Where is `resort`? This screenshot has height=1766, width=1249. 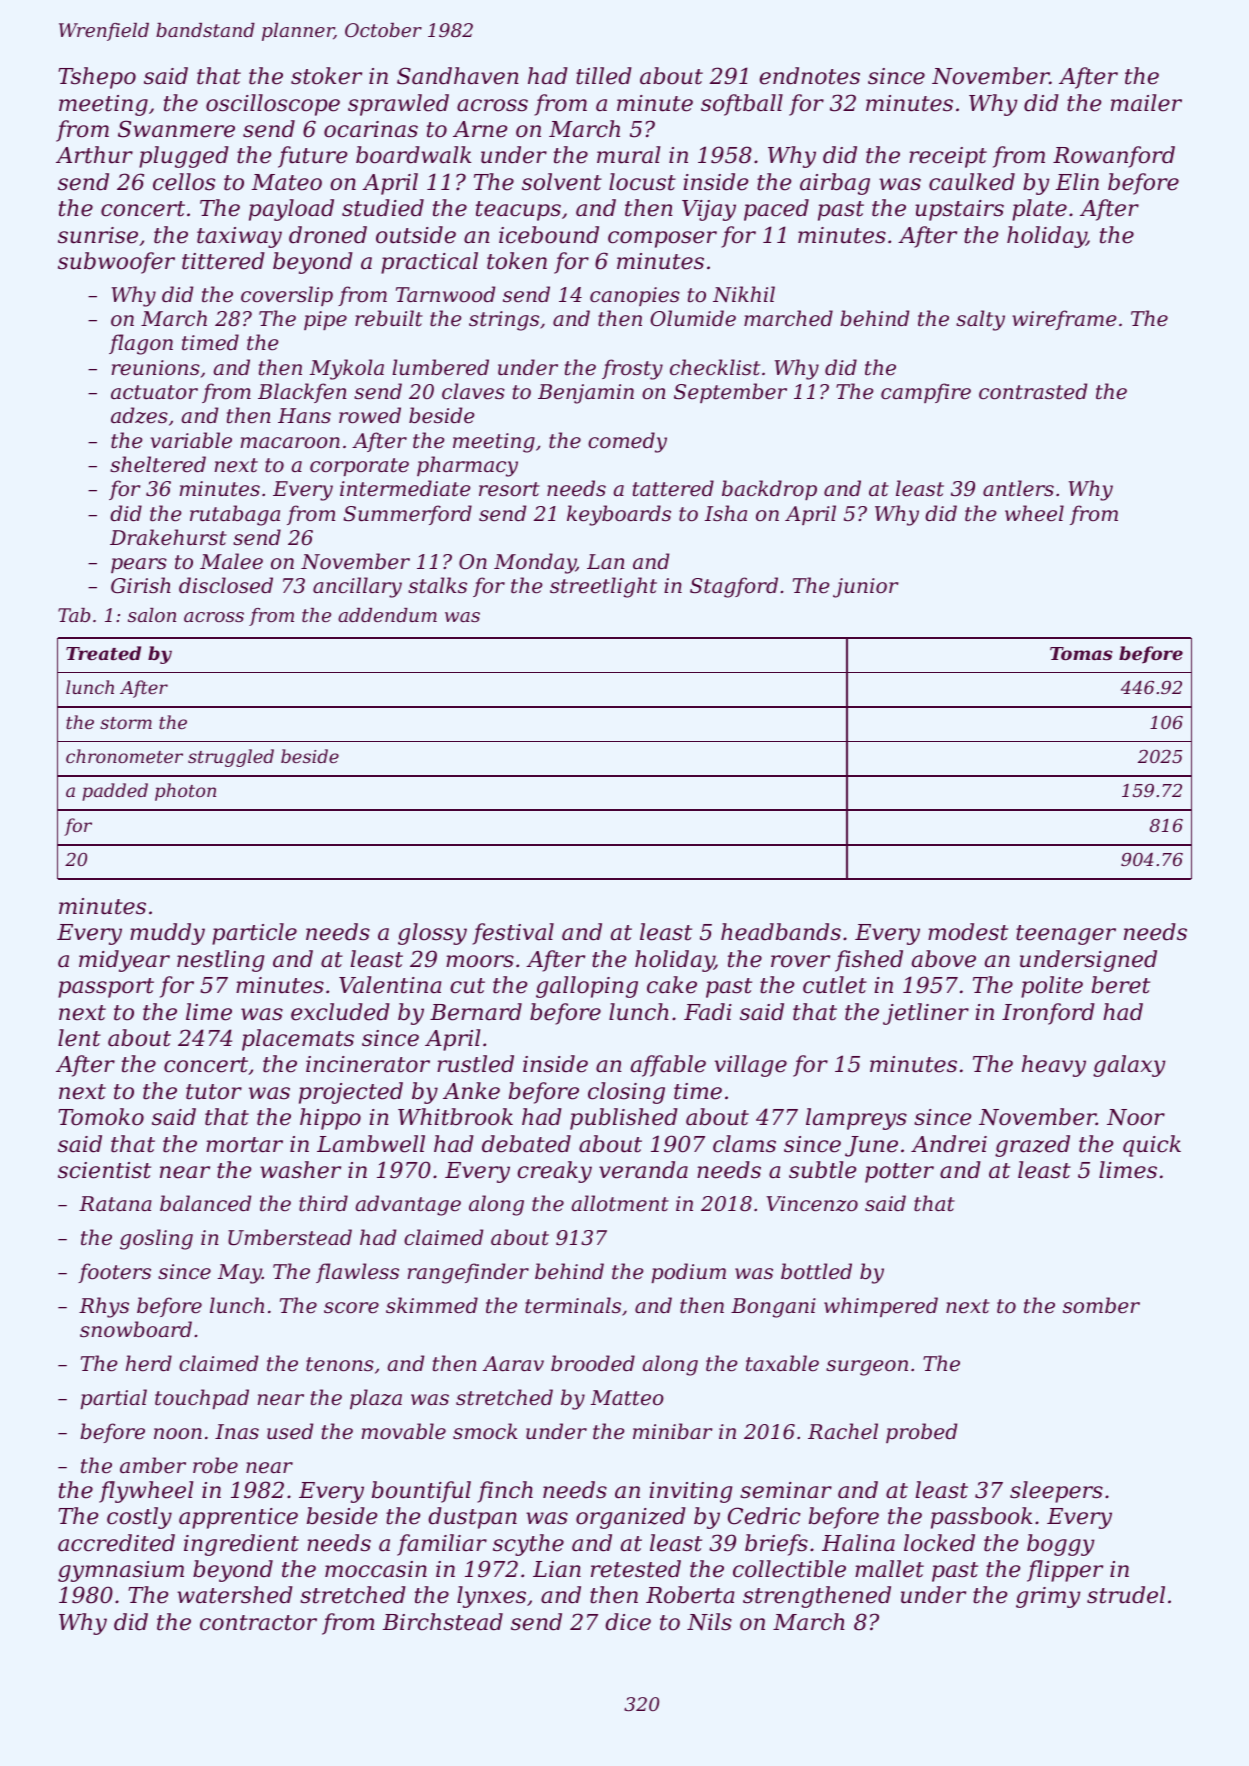 resort is located at coordinates (509, 489).
